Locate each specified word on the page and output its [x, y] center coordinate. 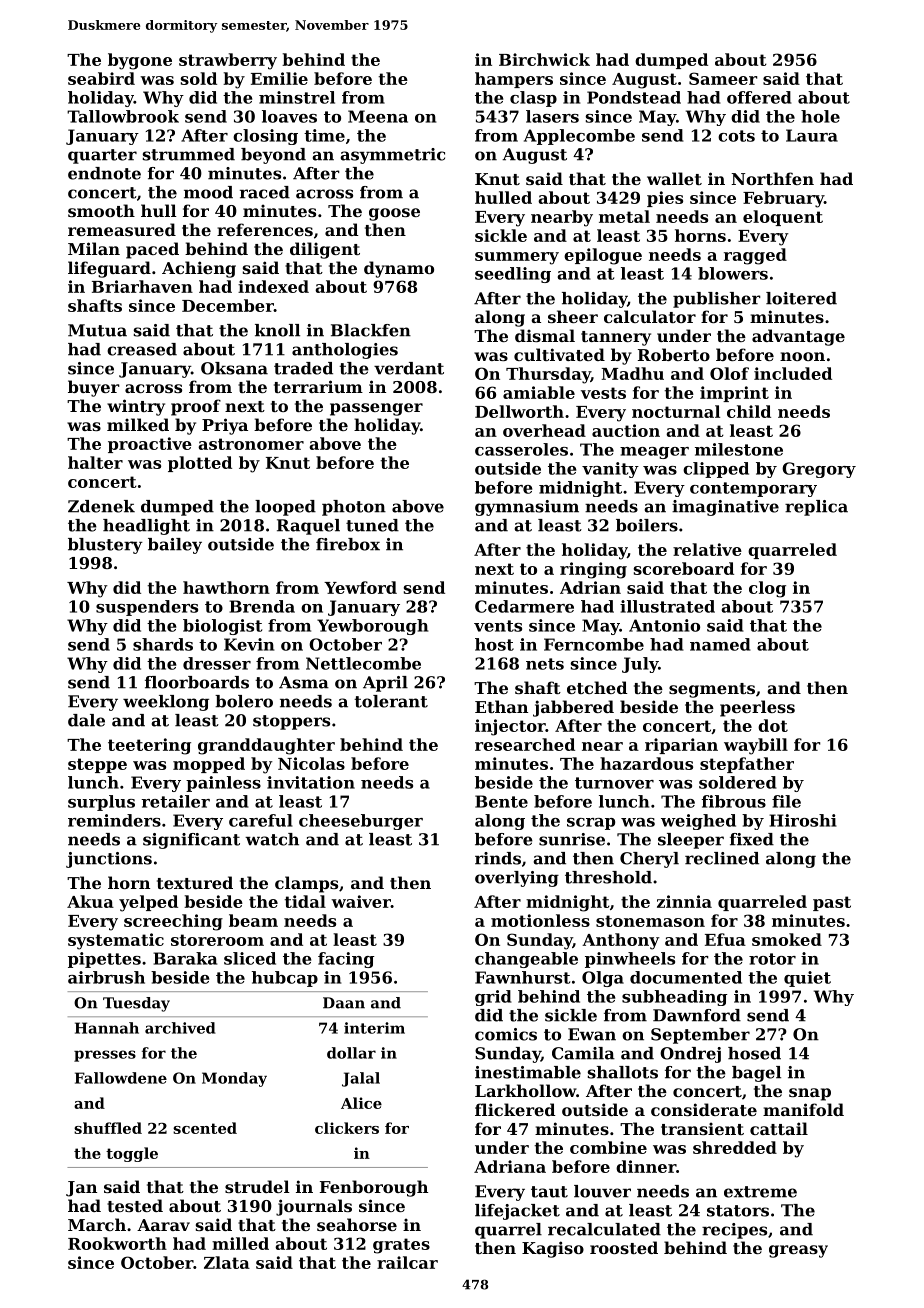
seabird [101, 78]
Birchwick [544, 59]
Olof [729, 373]
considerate [704, 1109]
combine [608, 1147]
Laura [812, 135]
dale [86, 720]
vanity [610, 470]
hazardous [646, 763]
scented [205, 1128]
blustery [105, 546]
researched [525, 744]
